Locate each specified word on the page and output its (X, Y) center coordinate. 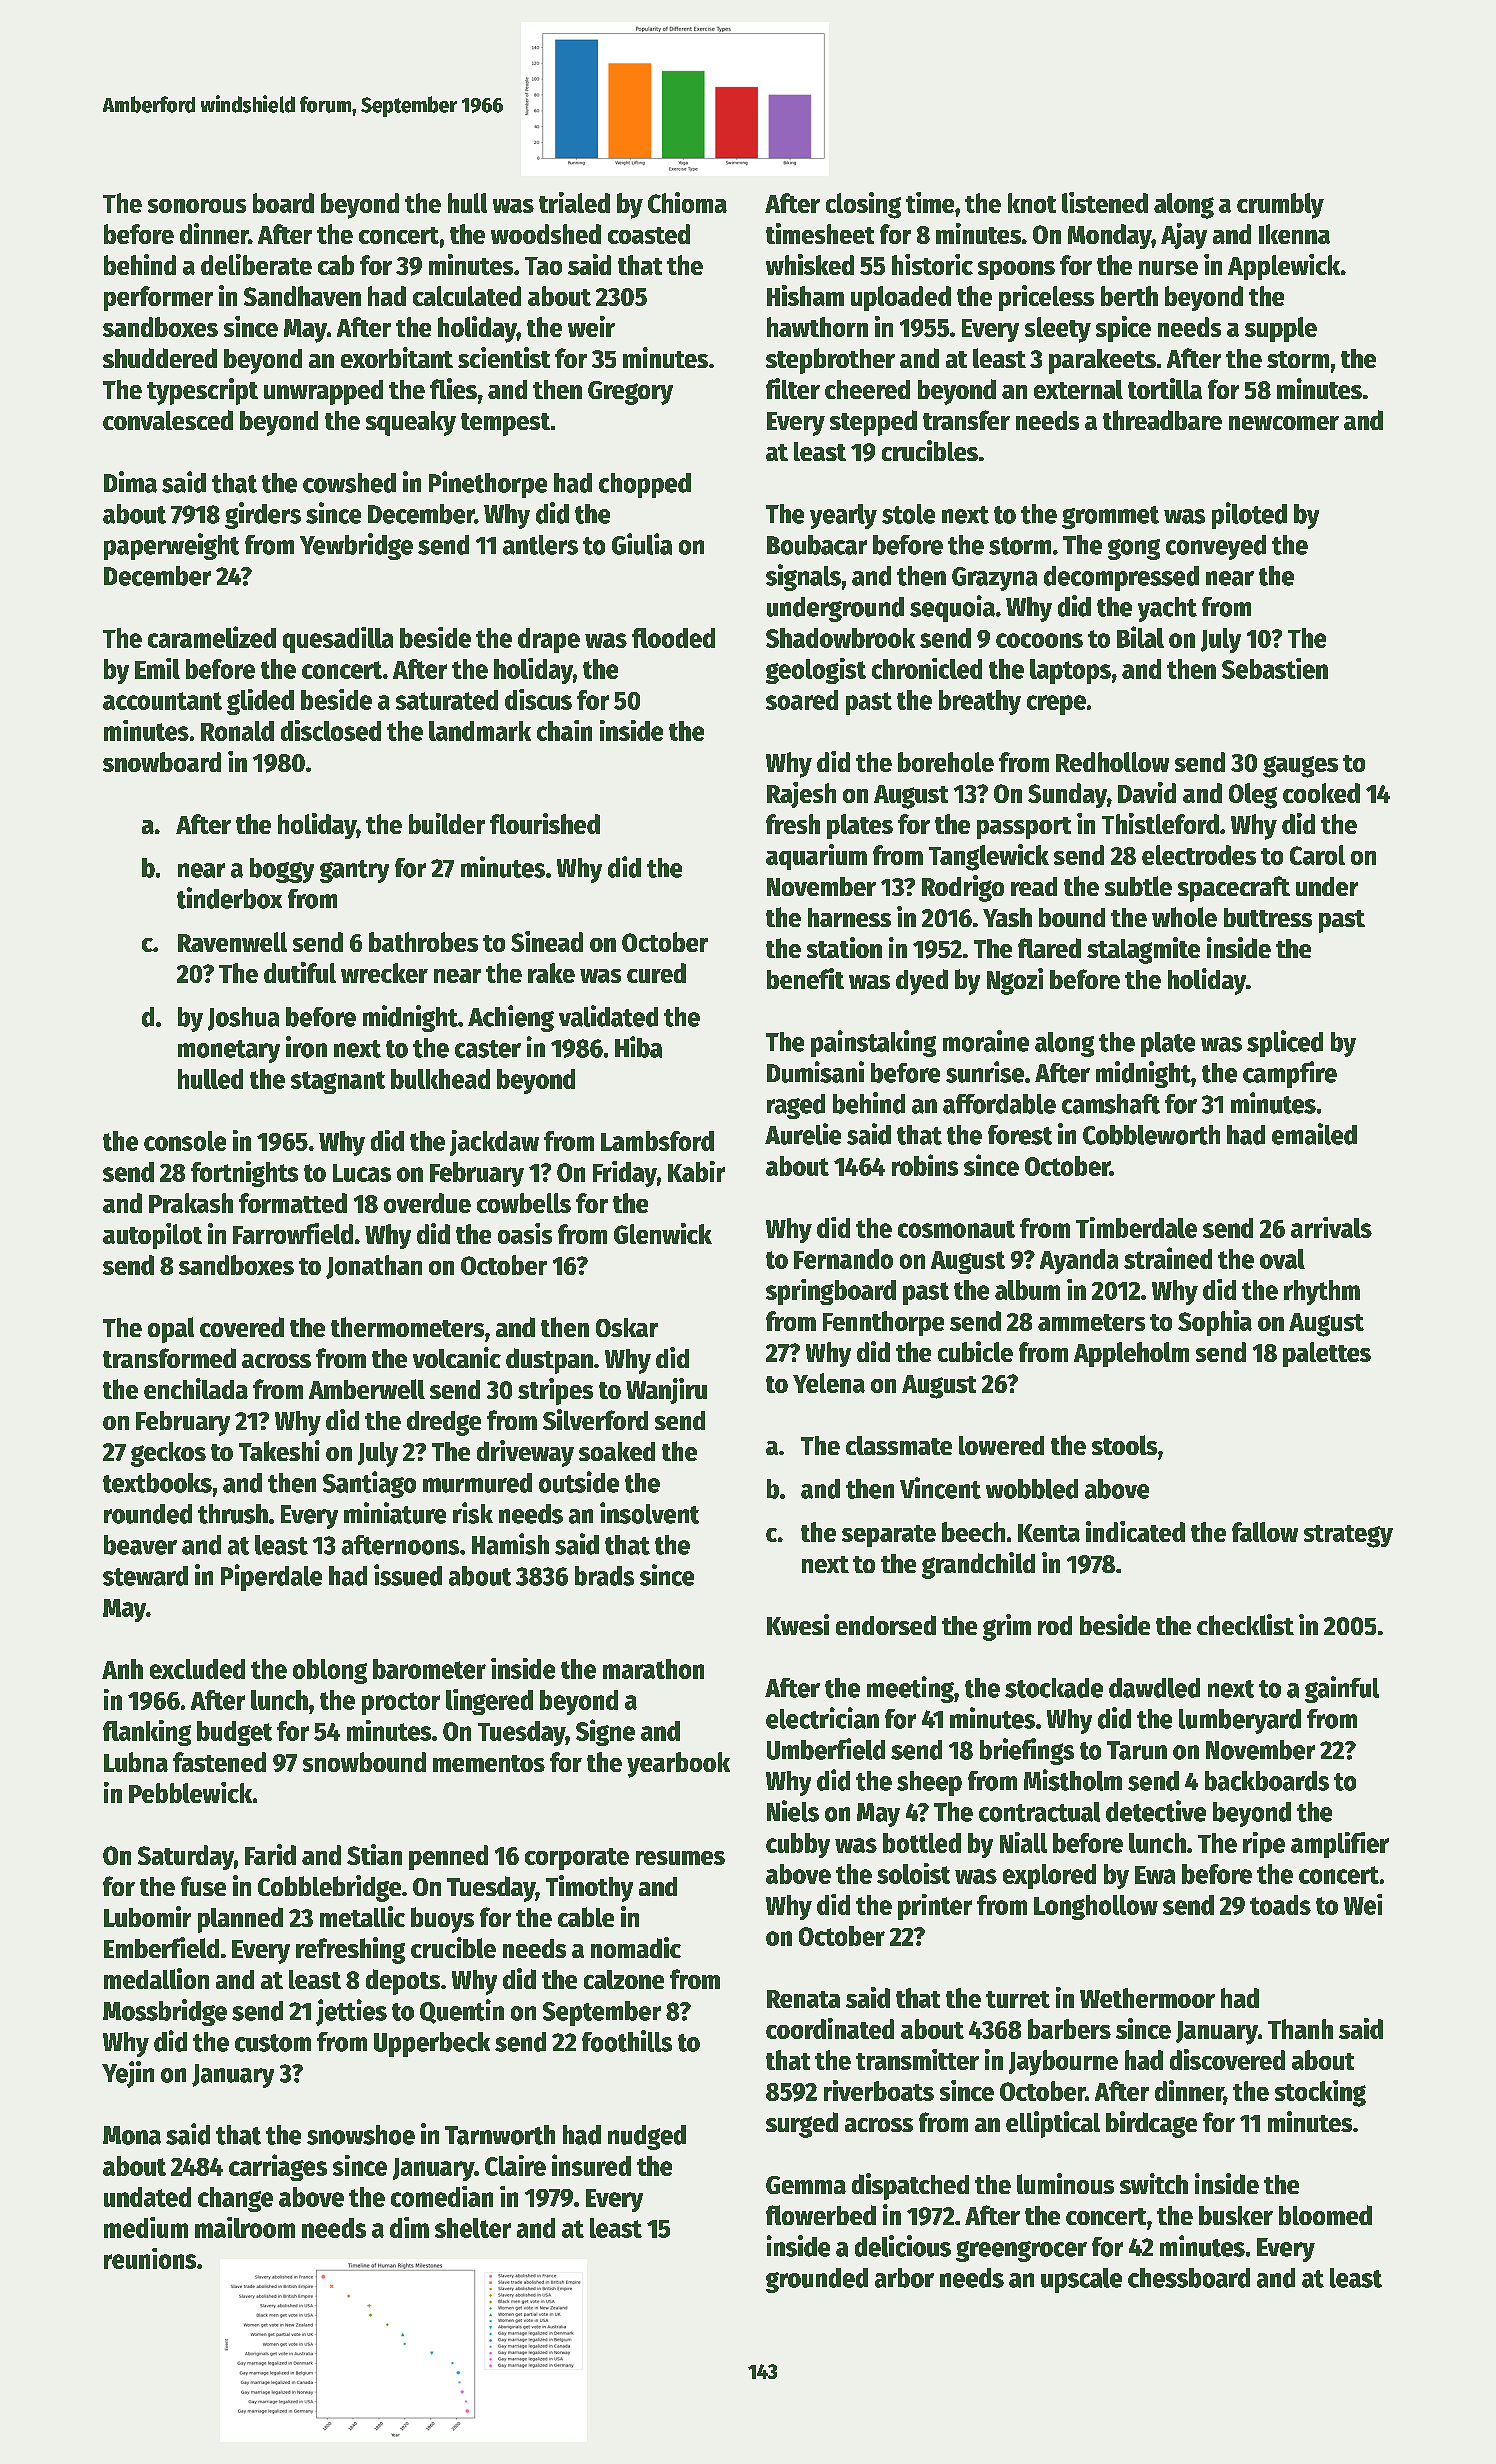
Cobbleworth (1151, 1135)
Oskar (627, 1327)
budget (234, 1733)
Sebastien (1275, 668)
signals (803, 577)
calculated (467, 296)
